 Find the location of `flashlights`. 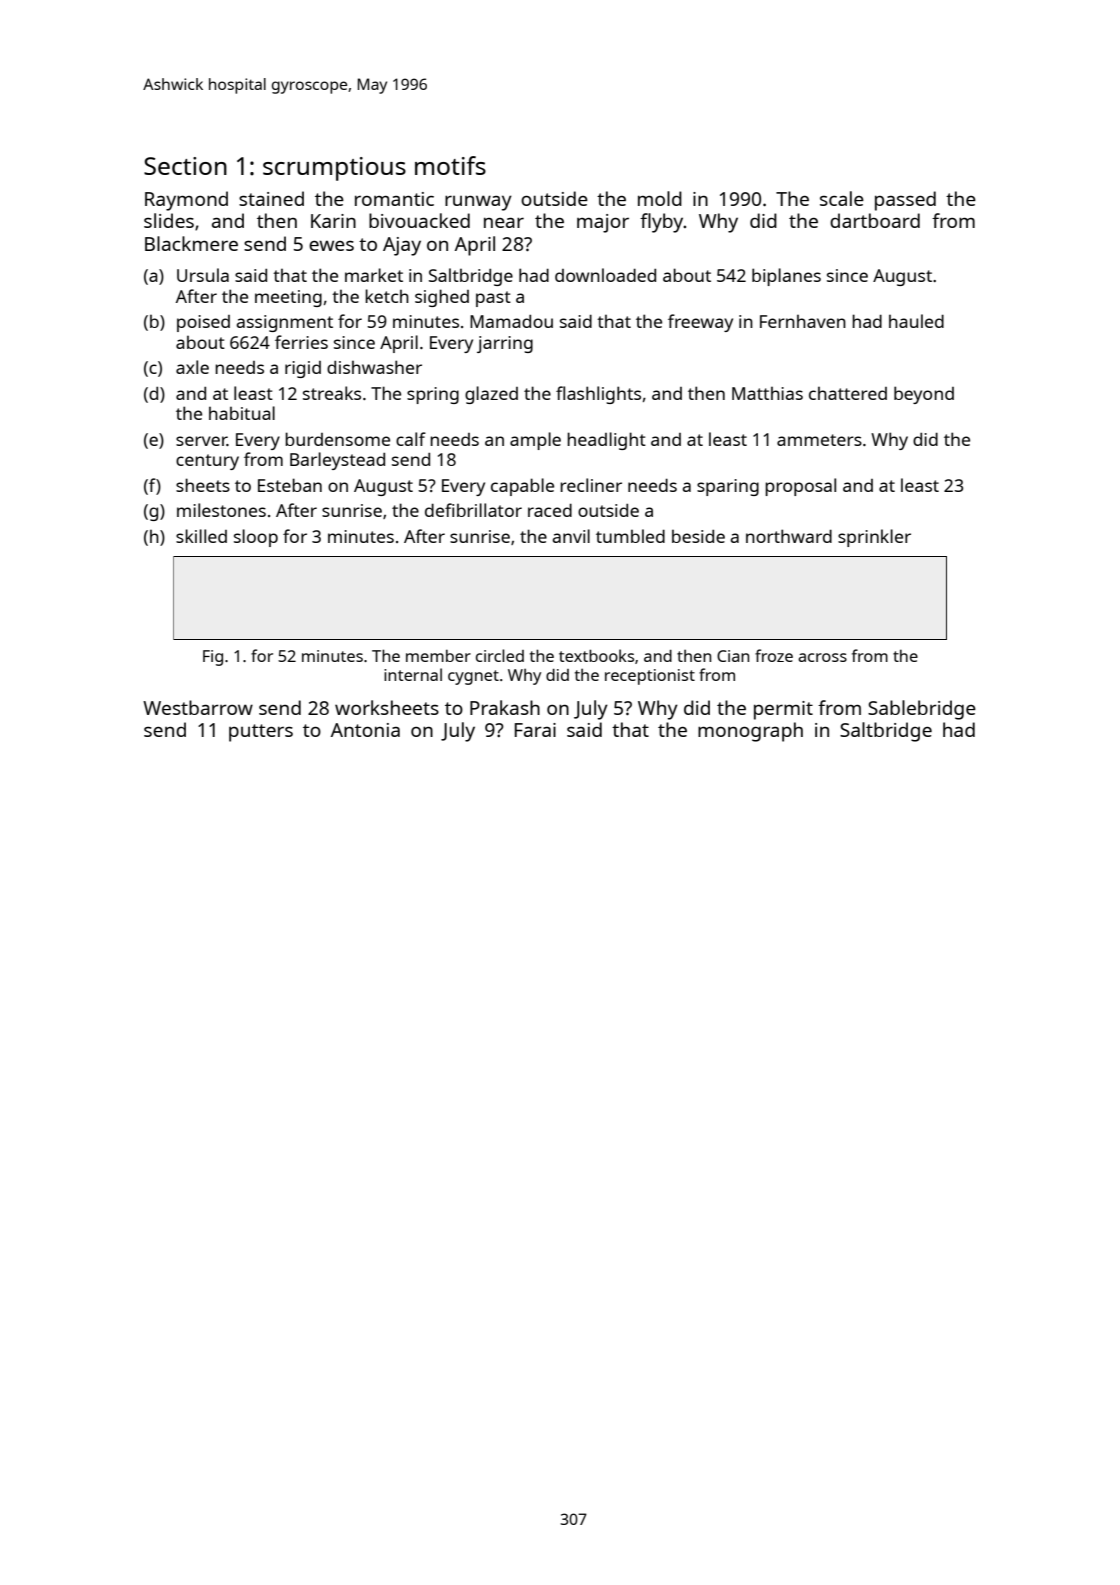

flashlights is located at coordinates (598, 395).
